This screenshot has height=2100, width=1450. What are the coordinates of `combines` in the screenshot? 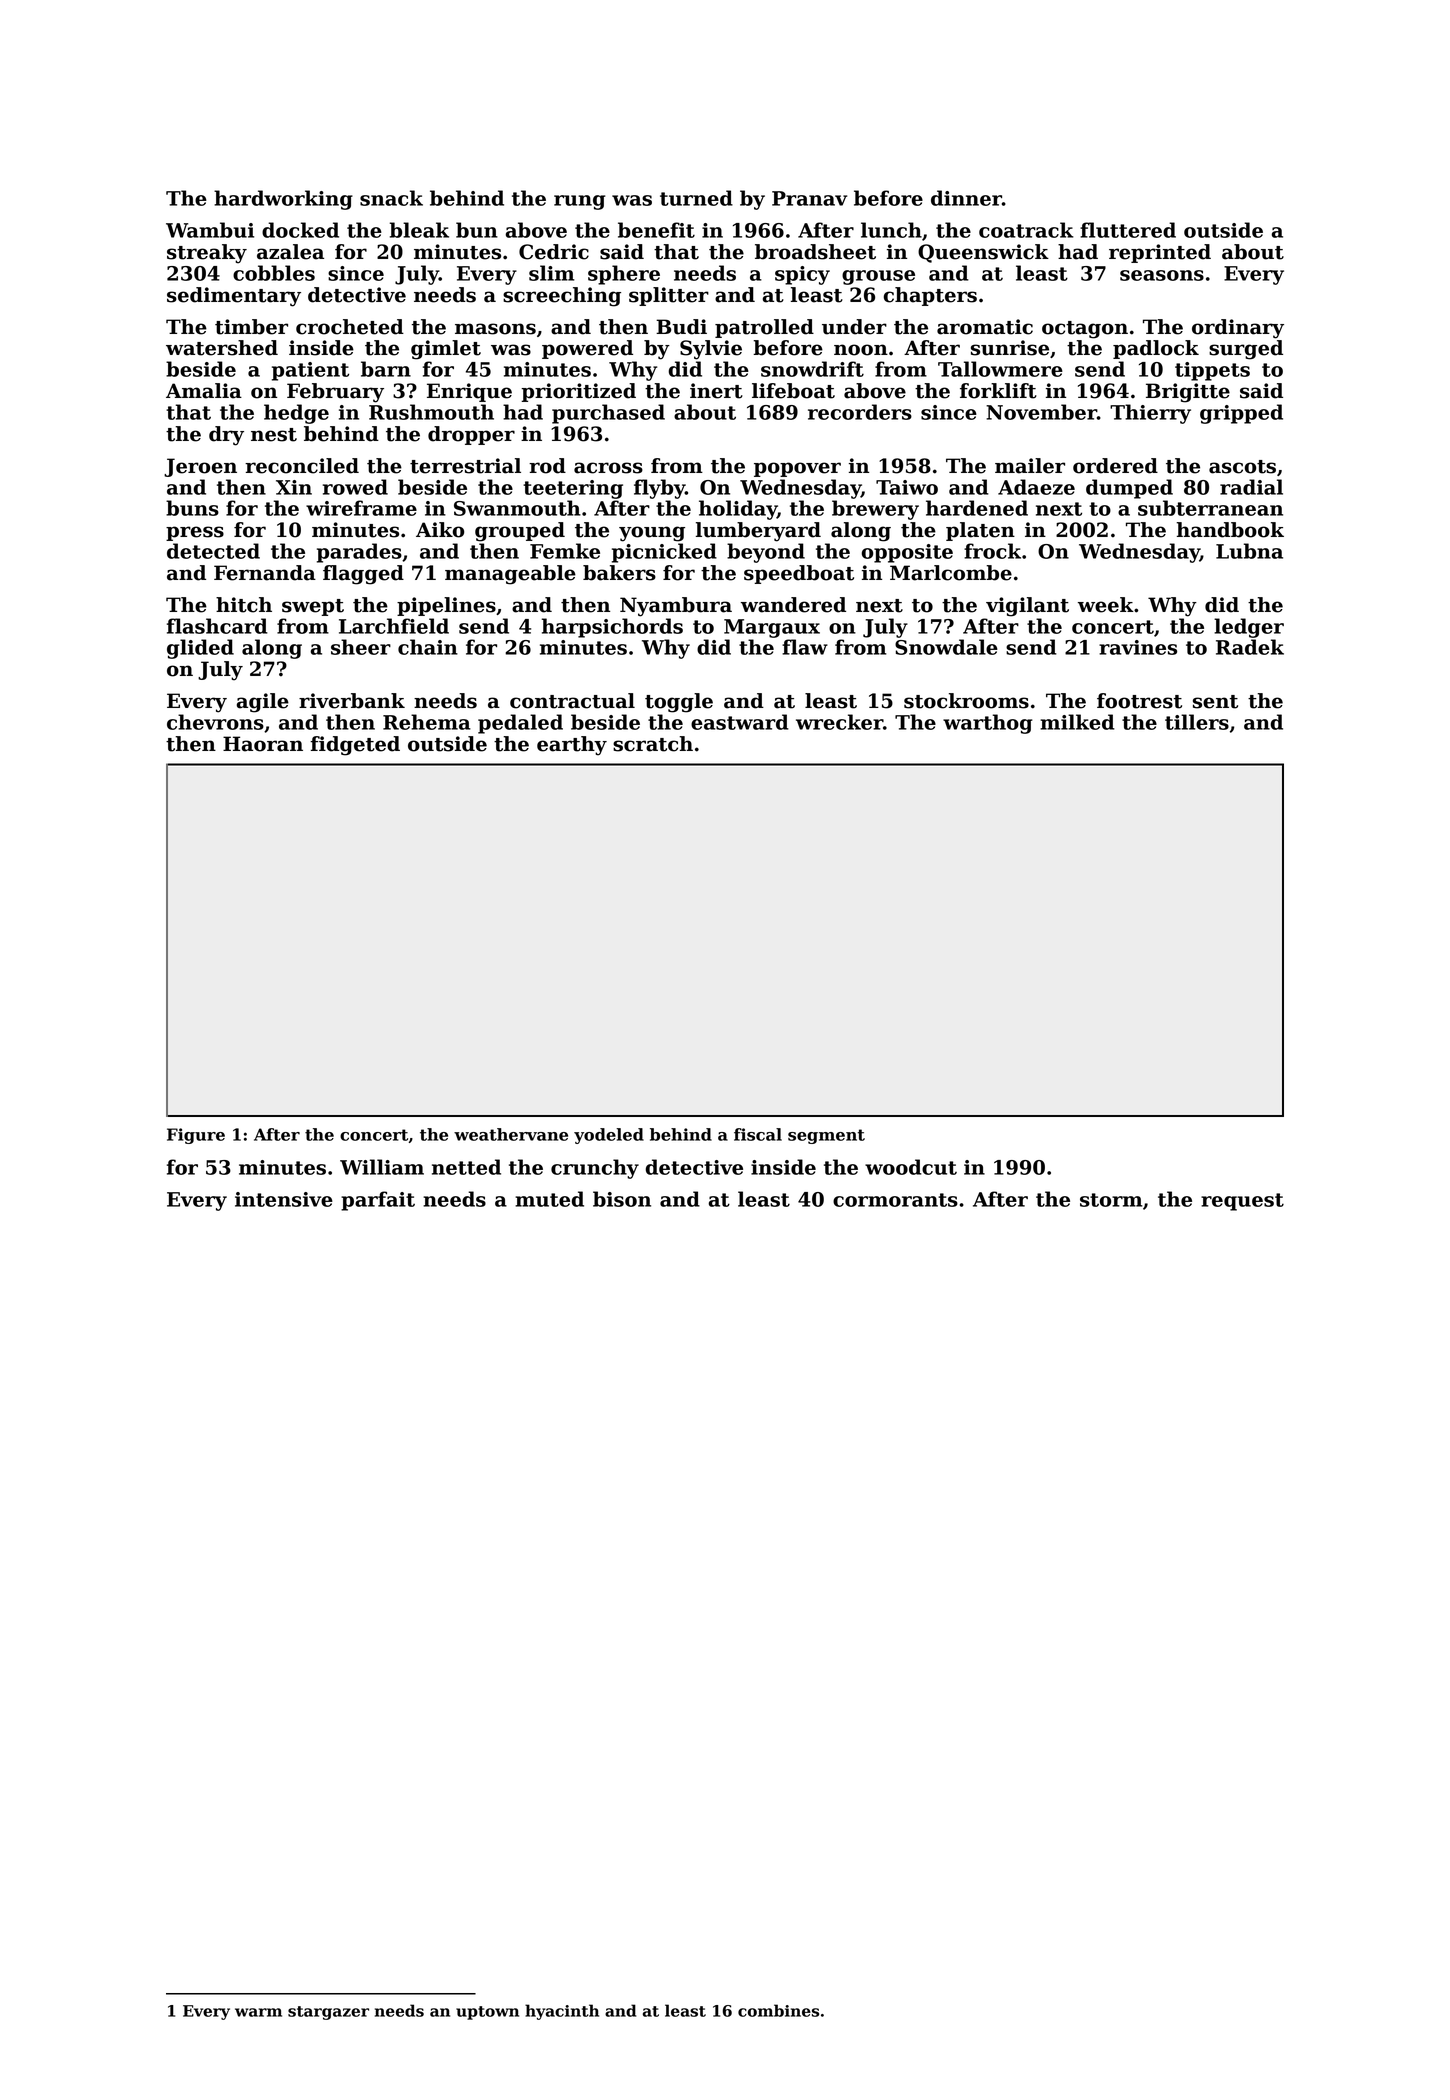 It's located at (778, 2010).
